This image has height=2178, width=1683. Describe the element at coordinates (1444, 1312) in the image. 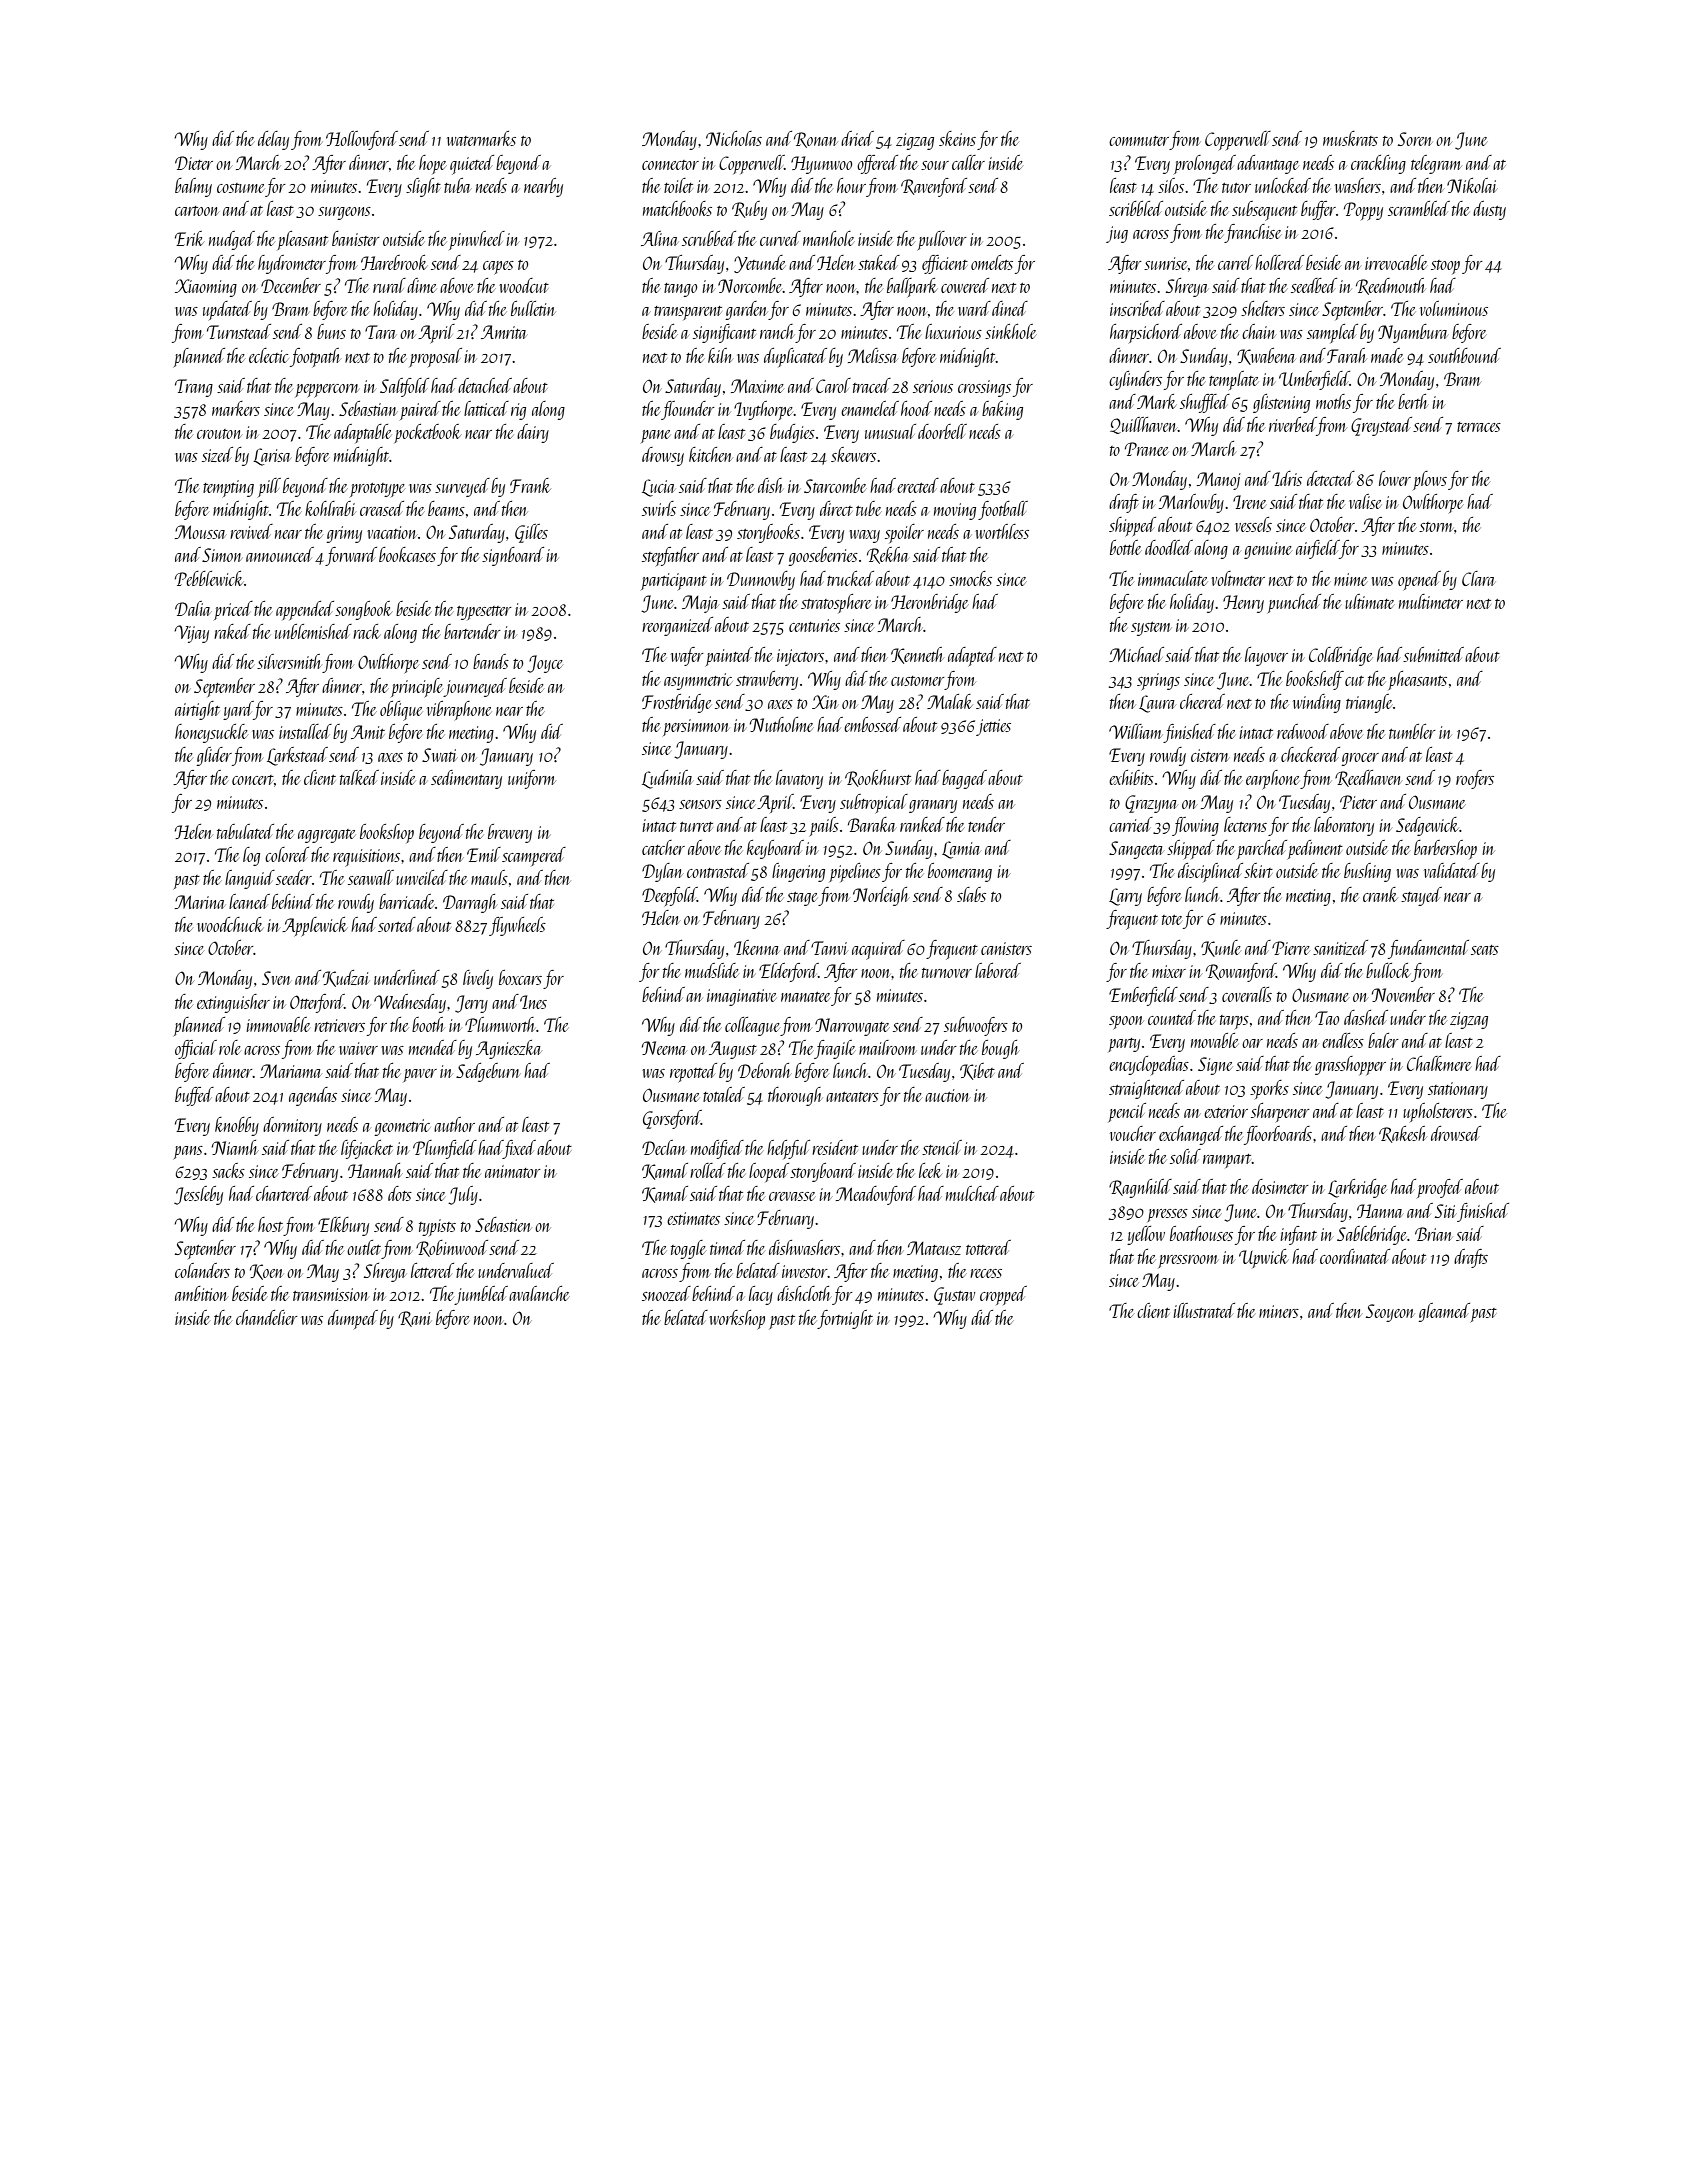

I see `gleamed` at that location.
